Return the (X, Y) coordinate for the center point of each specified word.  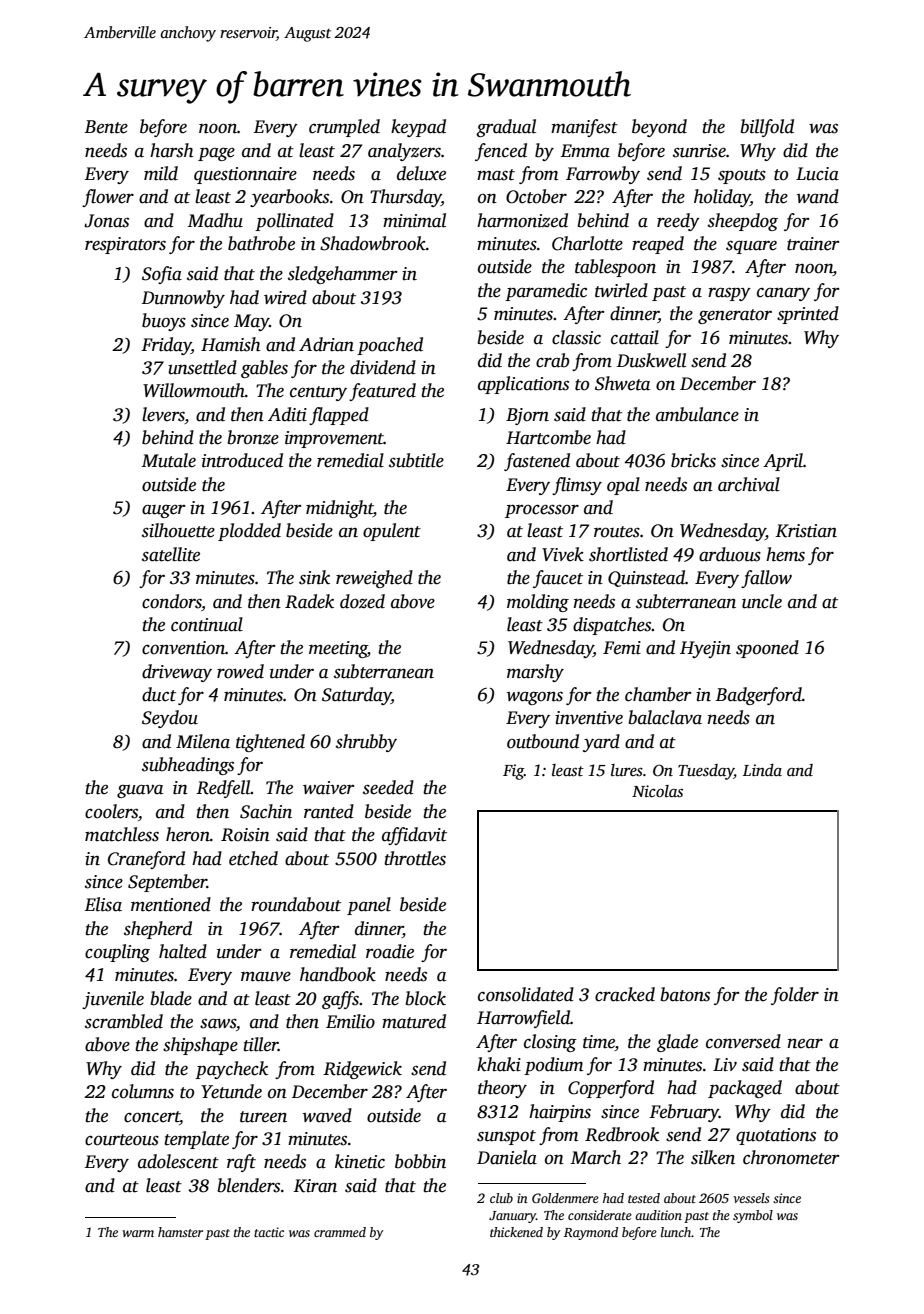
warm (138, 1233)
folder (795, 996)
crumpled (344, 128)
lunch (676, 1232)
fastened (537, 462)
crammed (340, 1232)
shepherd (158, 930)
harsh (172, 150)
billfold (767, 128)
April (783, 462)
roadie (390, 951)
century (318, 393)
